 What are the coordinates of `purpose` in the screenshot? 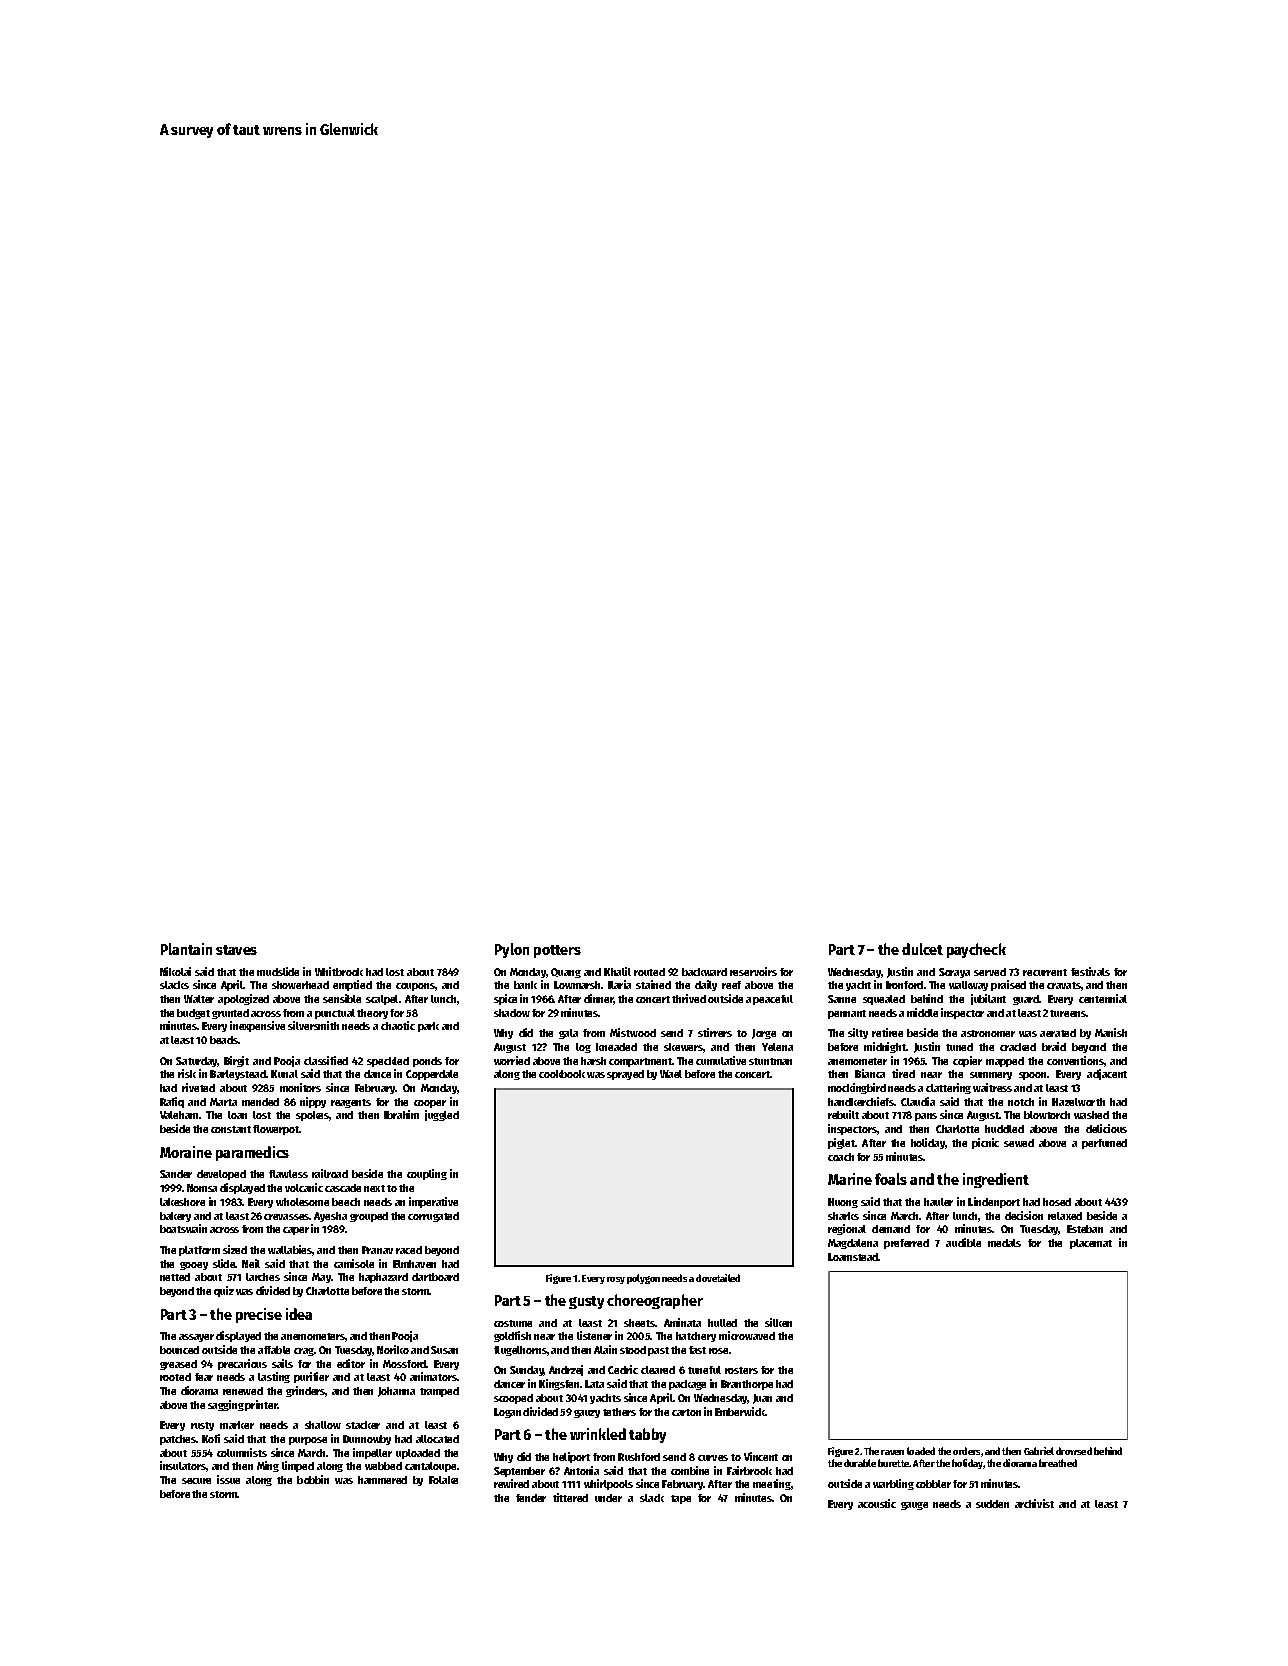 It's located at (308, 1441).
